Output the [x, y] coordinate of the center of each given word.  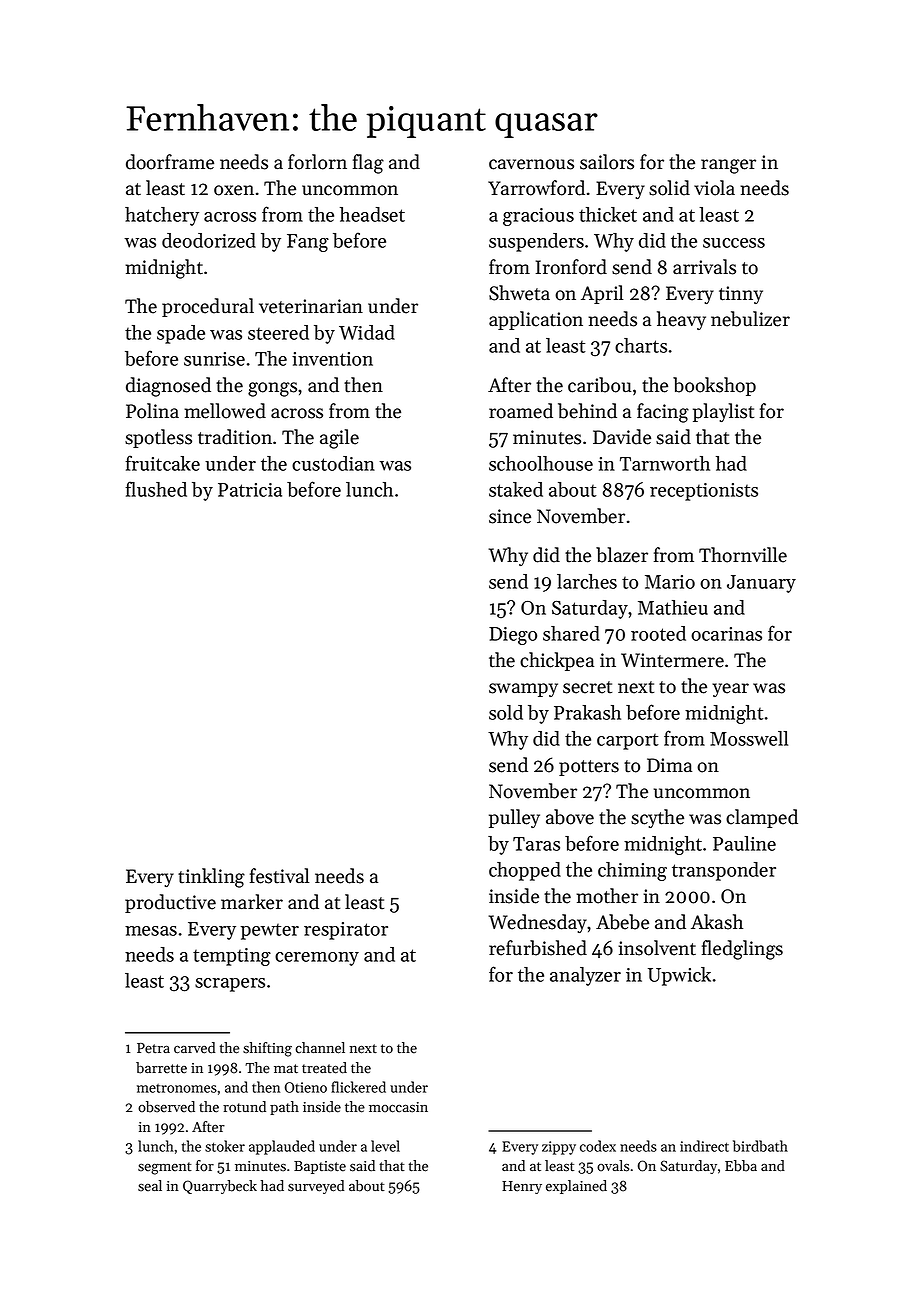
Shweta [519, 293]
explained [576, 1187]
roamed [521, 411]
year [730, 690]
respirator [346, 931]
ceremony [317, 959]
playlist [723, 412]
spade [181, 334]
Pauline [744, 843]
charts [641, 345]
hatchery [162, 216]
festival [280, 876]
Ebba [741, 1166]
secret [587, 687]
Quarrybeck [220, 1187]
